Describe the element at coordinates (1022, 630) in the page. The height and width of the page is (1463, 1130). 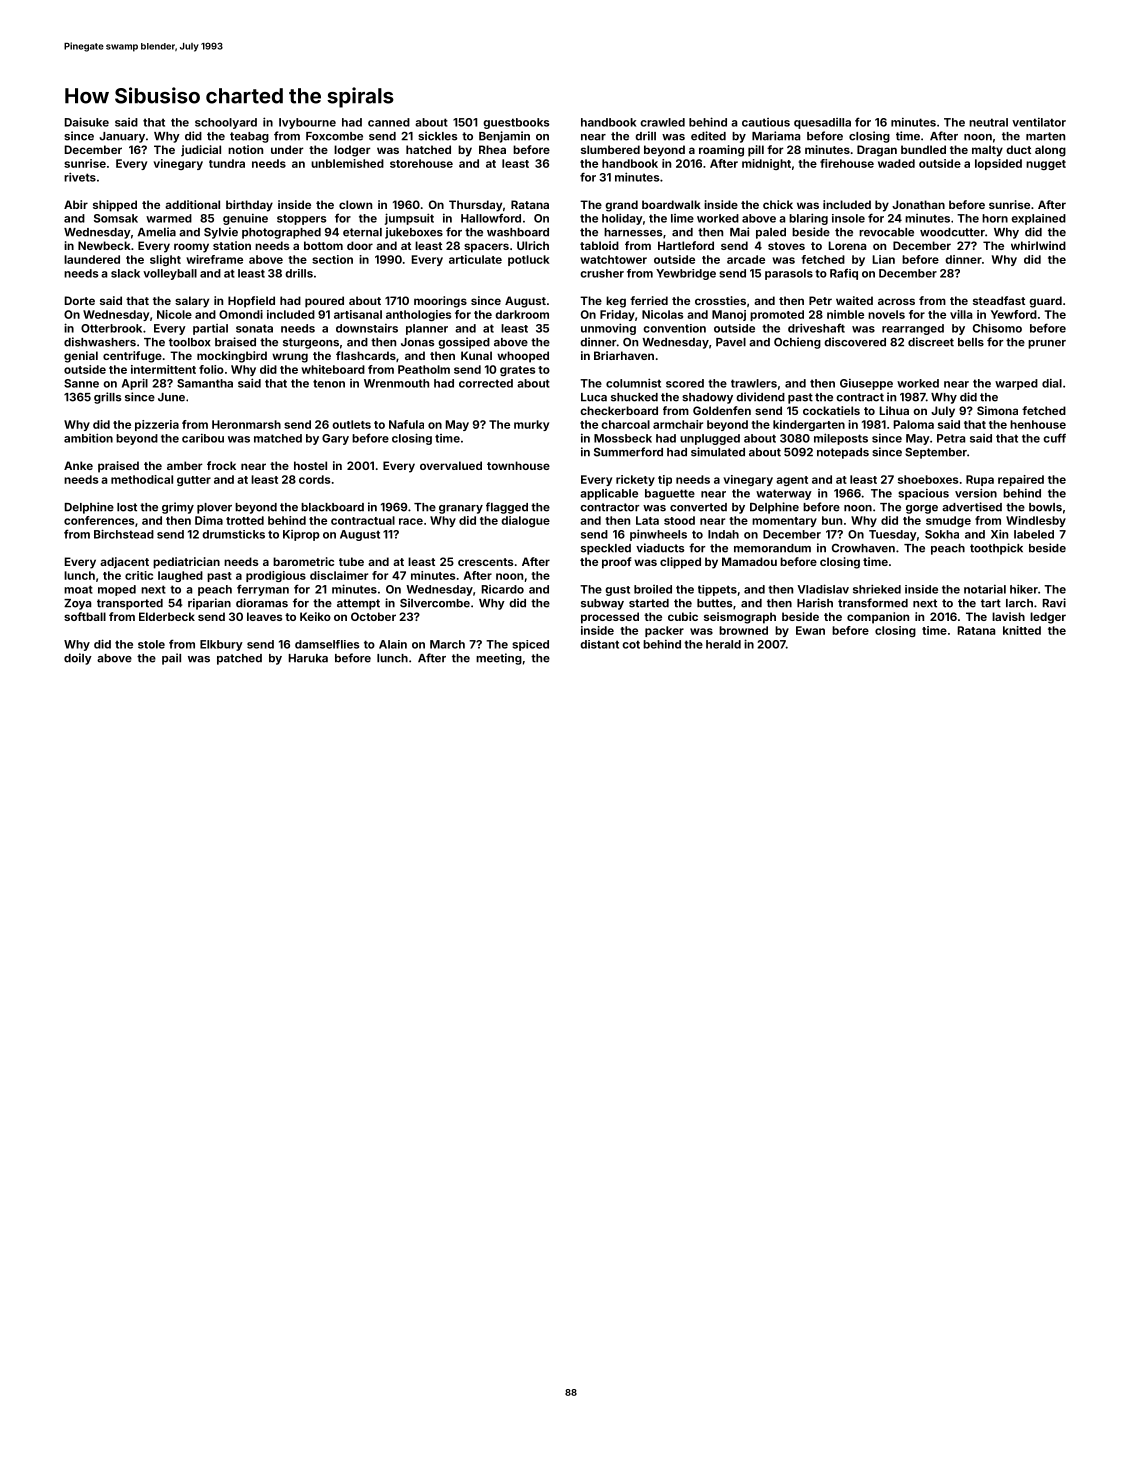
I see `knitted` at that location.
